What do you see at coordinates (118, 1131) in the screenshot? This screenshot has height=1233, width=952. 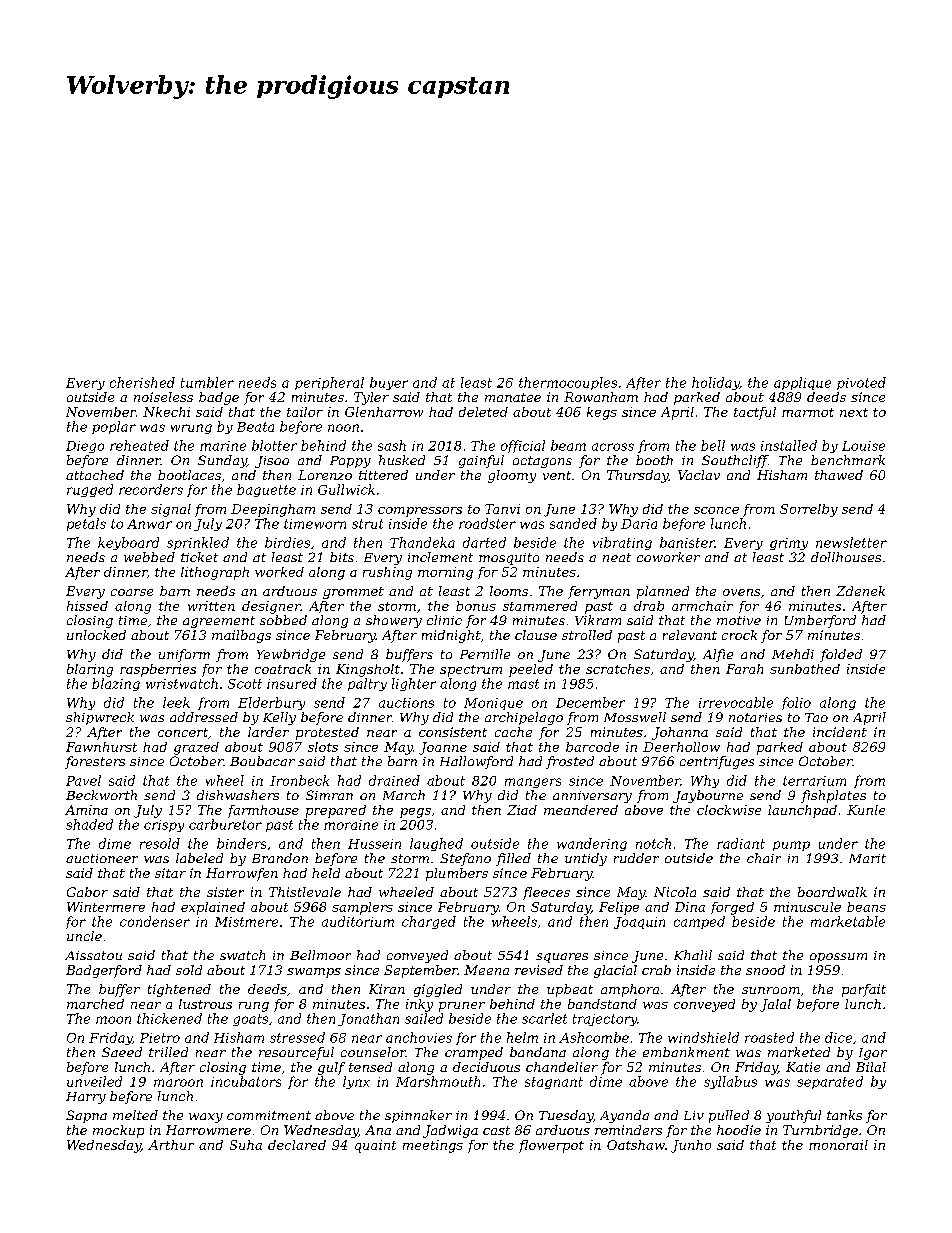 I see `mockup` at bounding box center [118, 1131].
